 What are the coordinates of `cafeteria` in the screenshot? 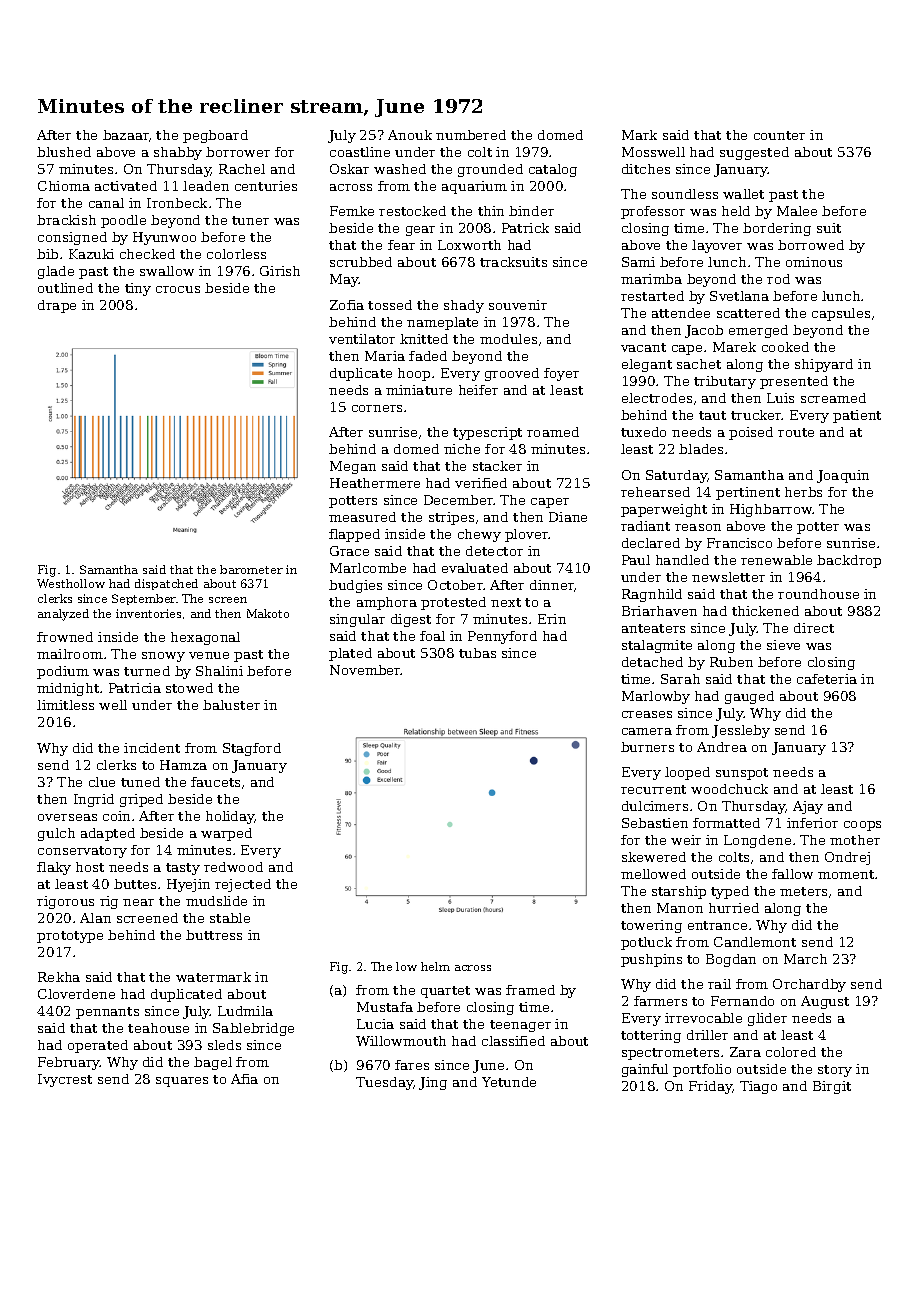 It's located at (827, 679).
